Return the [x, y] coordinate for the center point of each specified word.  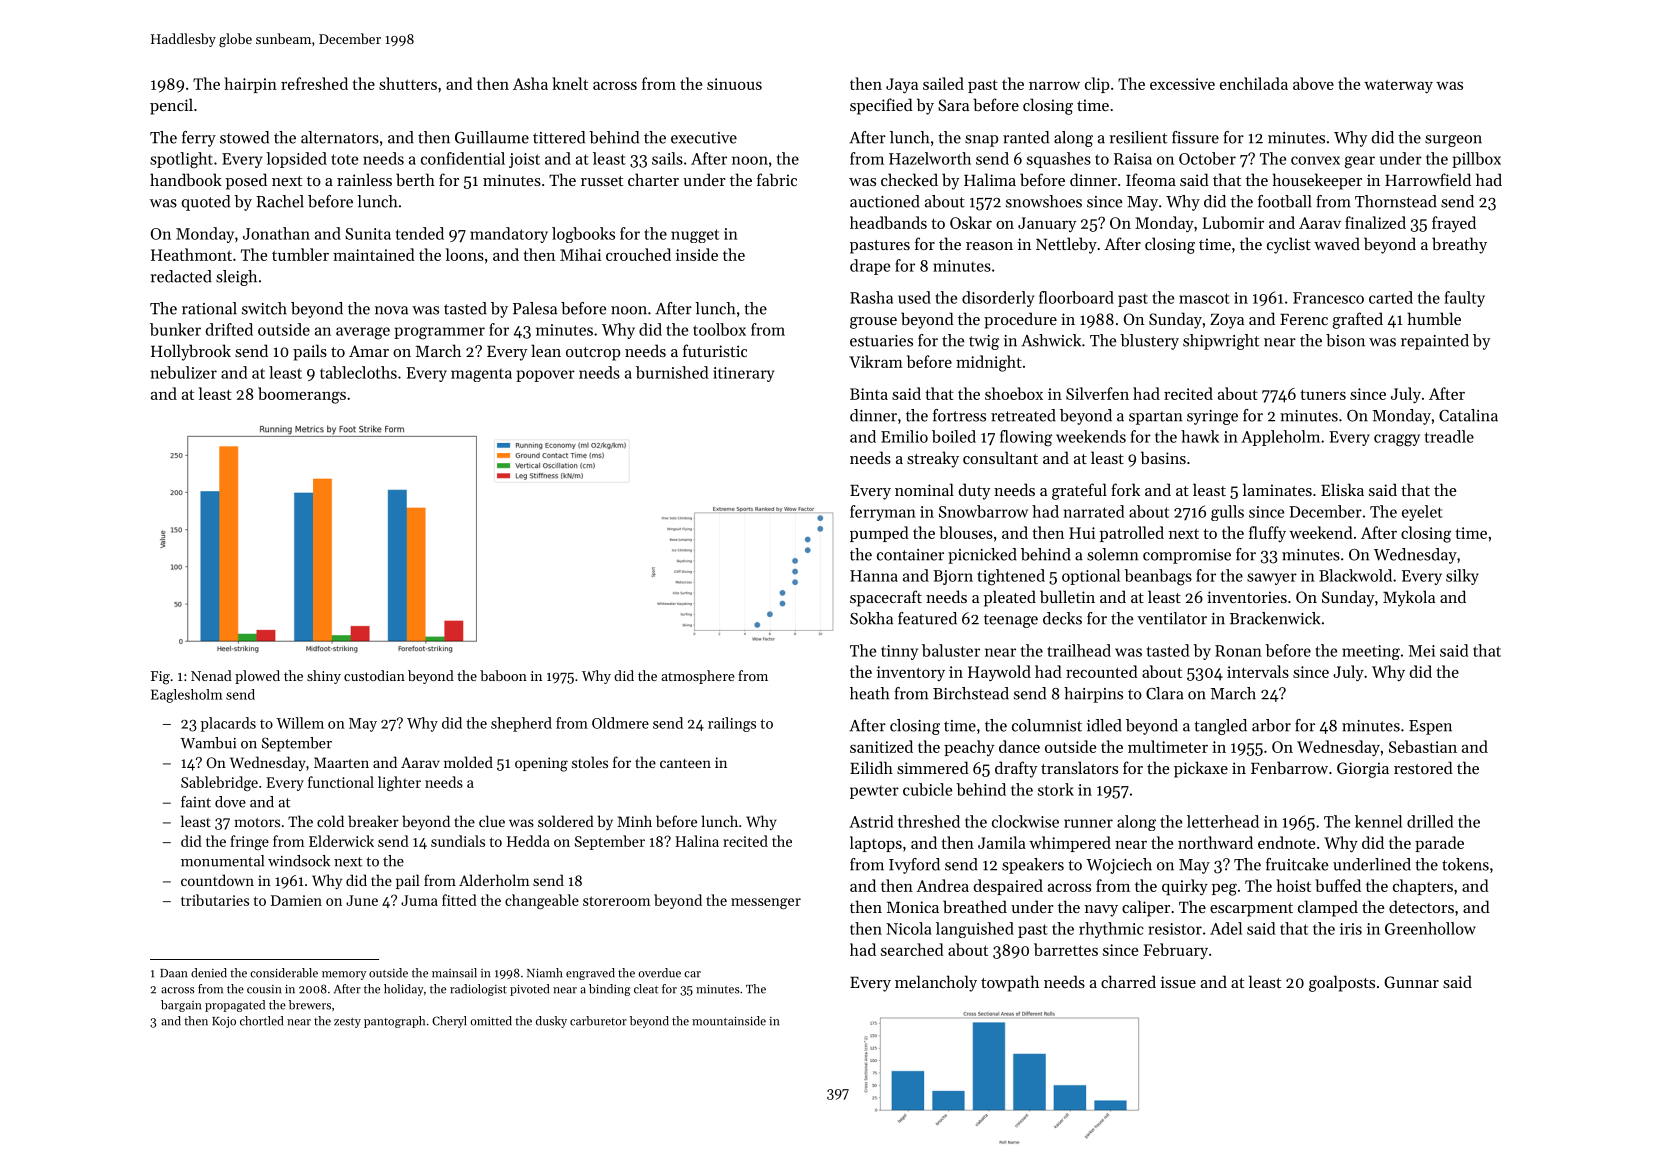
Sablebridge [219, 783]
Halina [697, 841]
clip [1097, 85]
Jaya [902, 85]
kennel [1378, 821]
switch [264, 308]
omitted [491, 1021]
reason [989, 246]
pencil [171, 106]
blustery [1149, 342]
